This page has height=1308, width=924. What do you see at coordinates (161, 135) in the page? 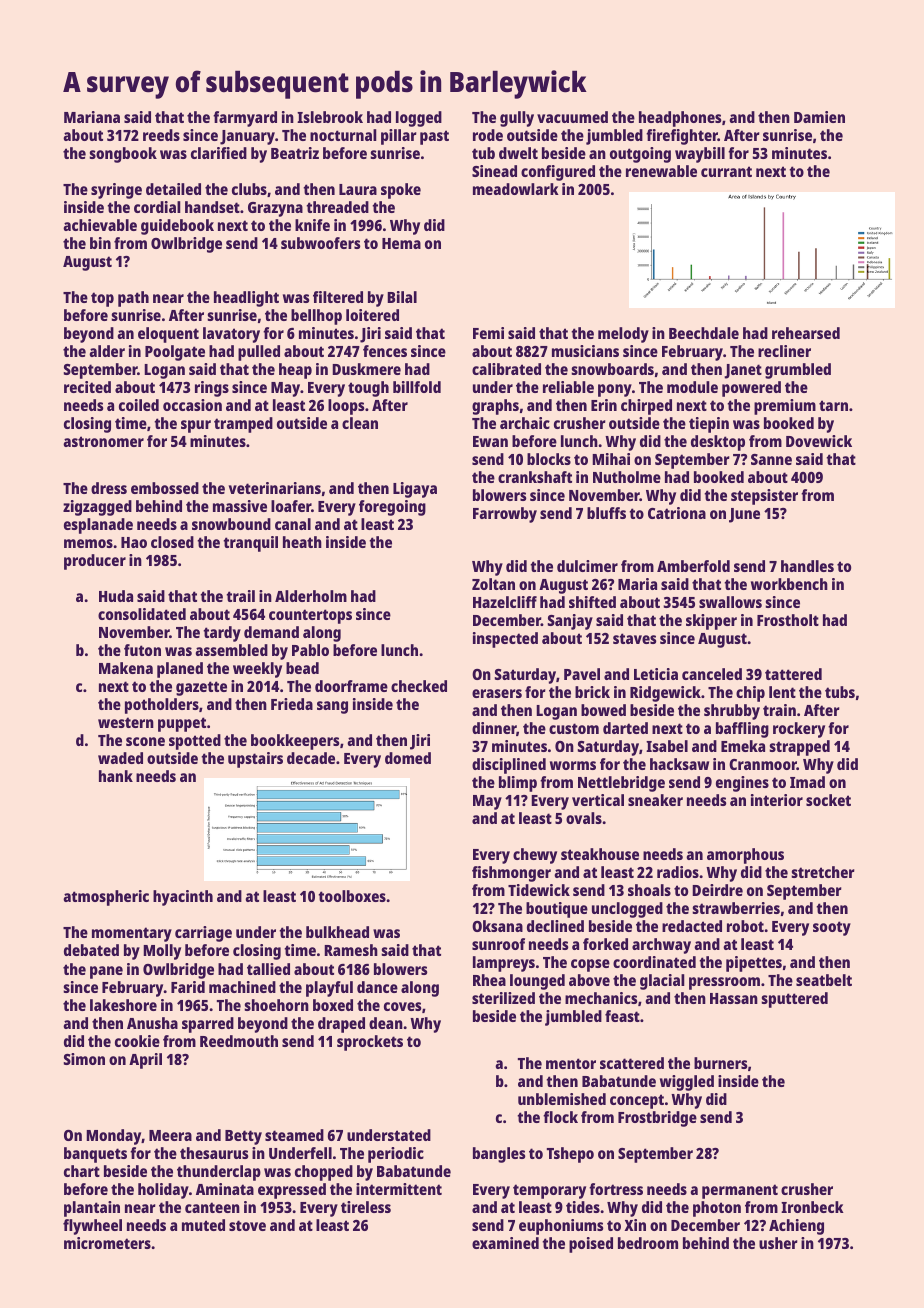
I see `reeds` at bounding box center [161, 135].
